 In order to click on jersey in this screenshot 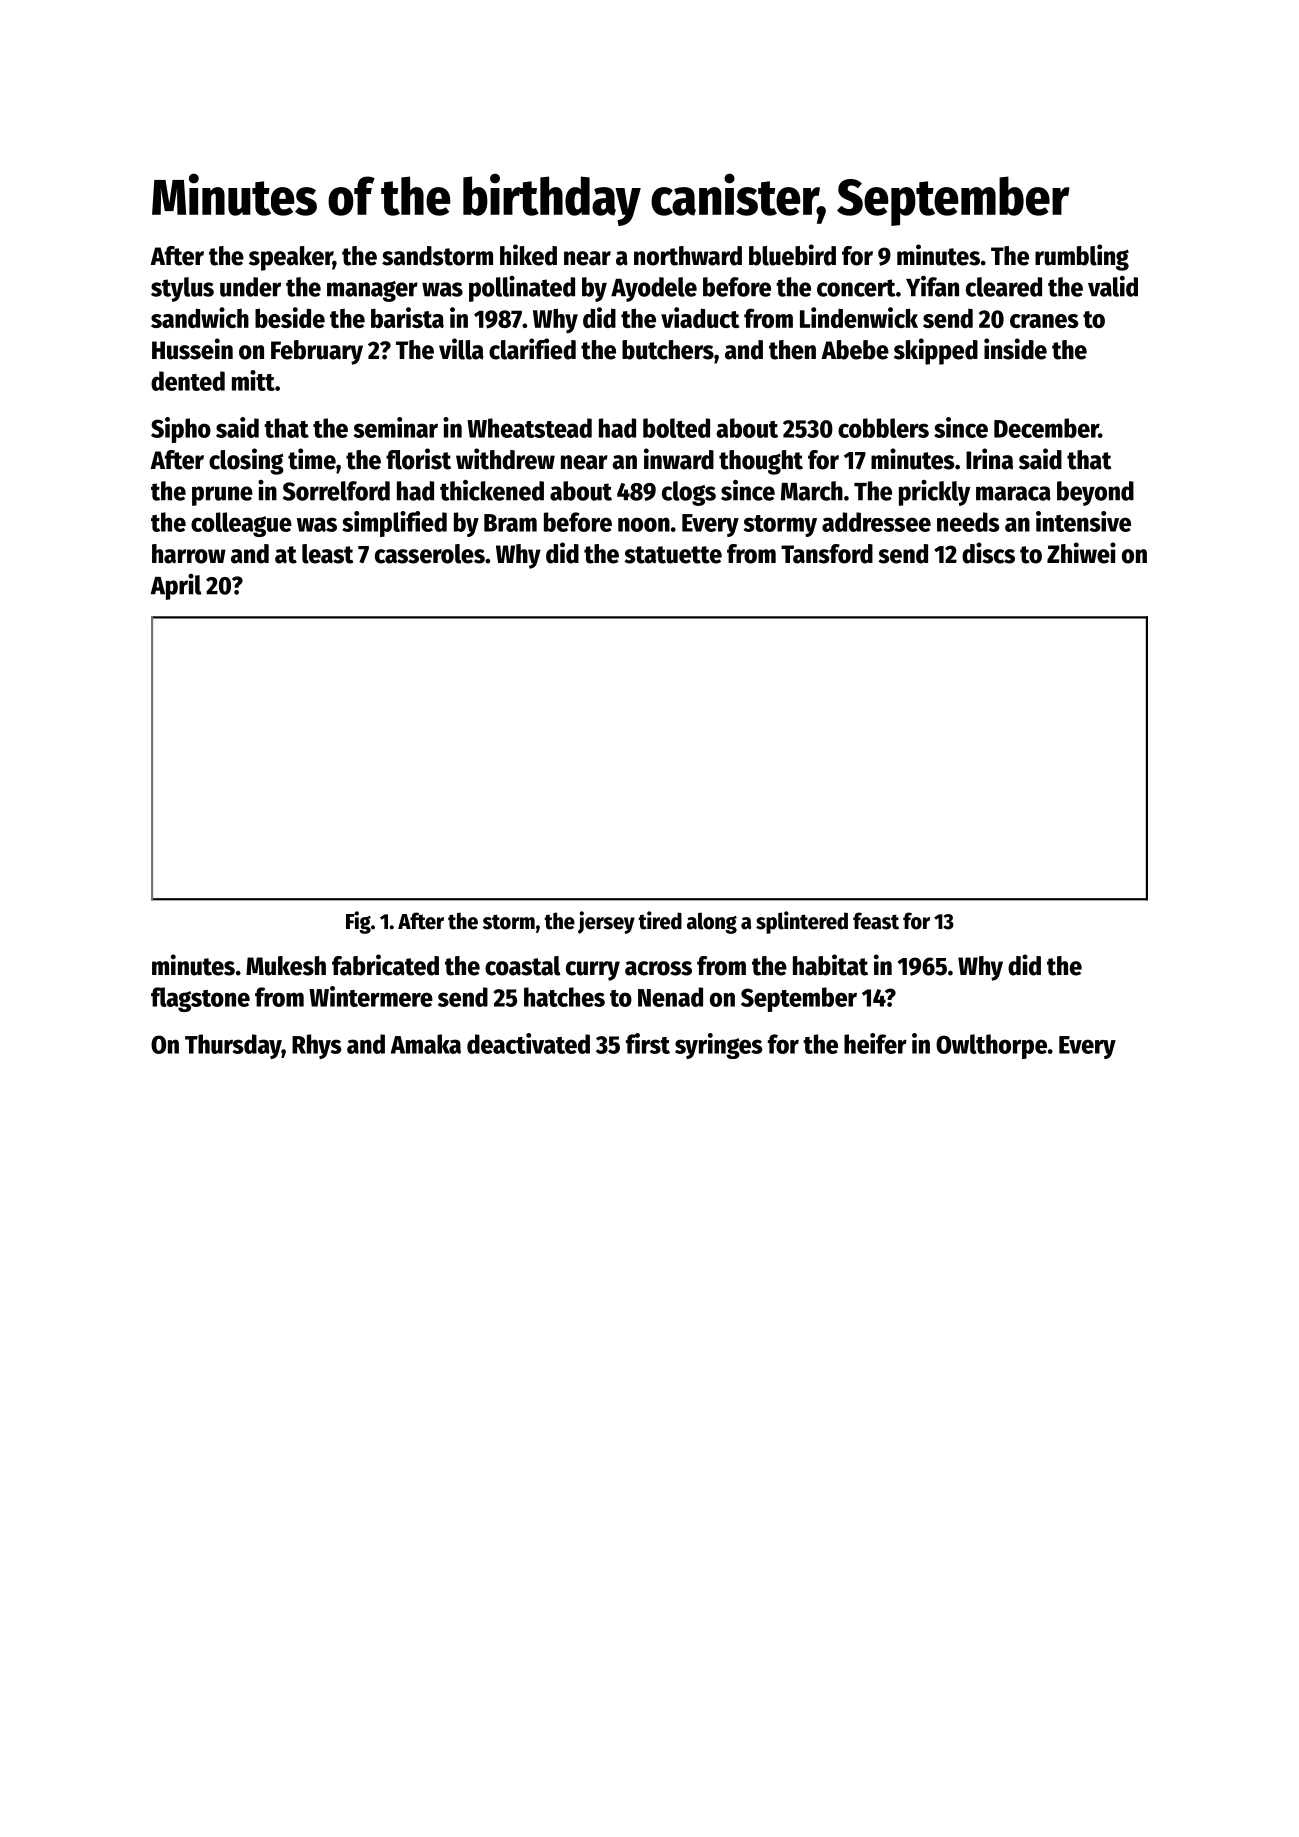, I will do `click(606, 922)`.
